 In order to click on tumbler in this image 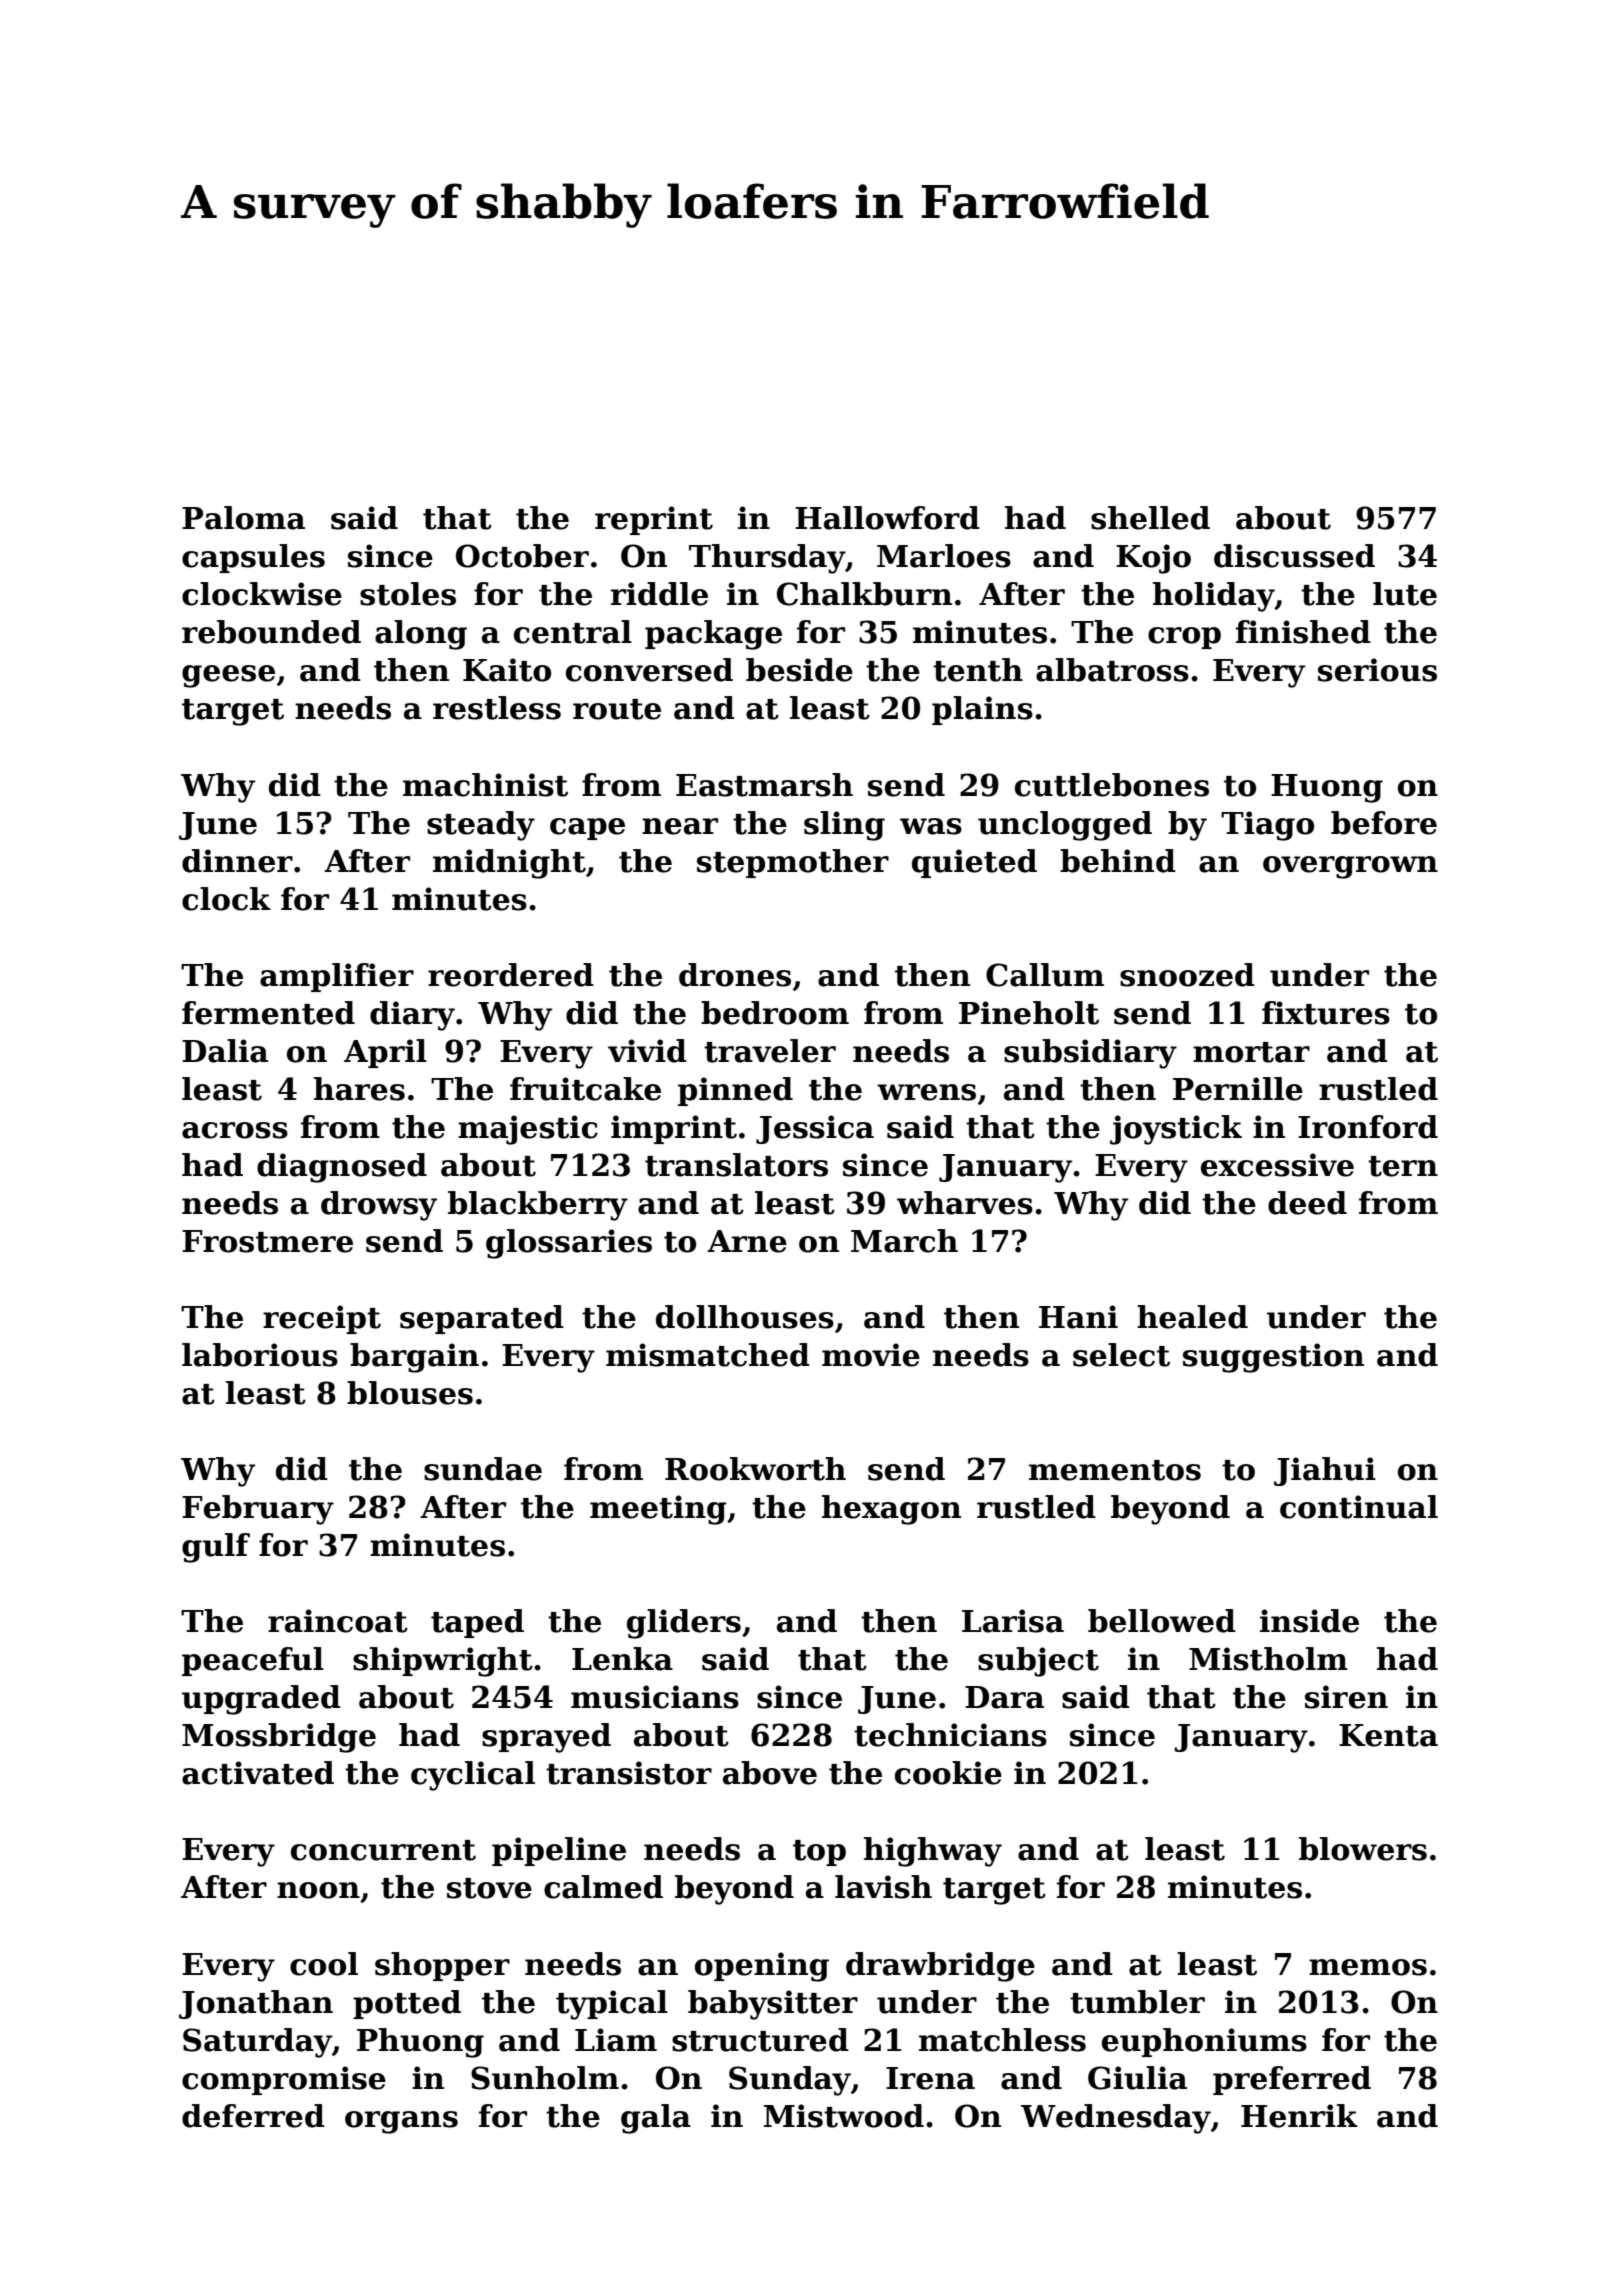, I will do `click(1137, 2002)`.
